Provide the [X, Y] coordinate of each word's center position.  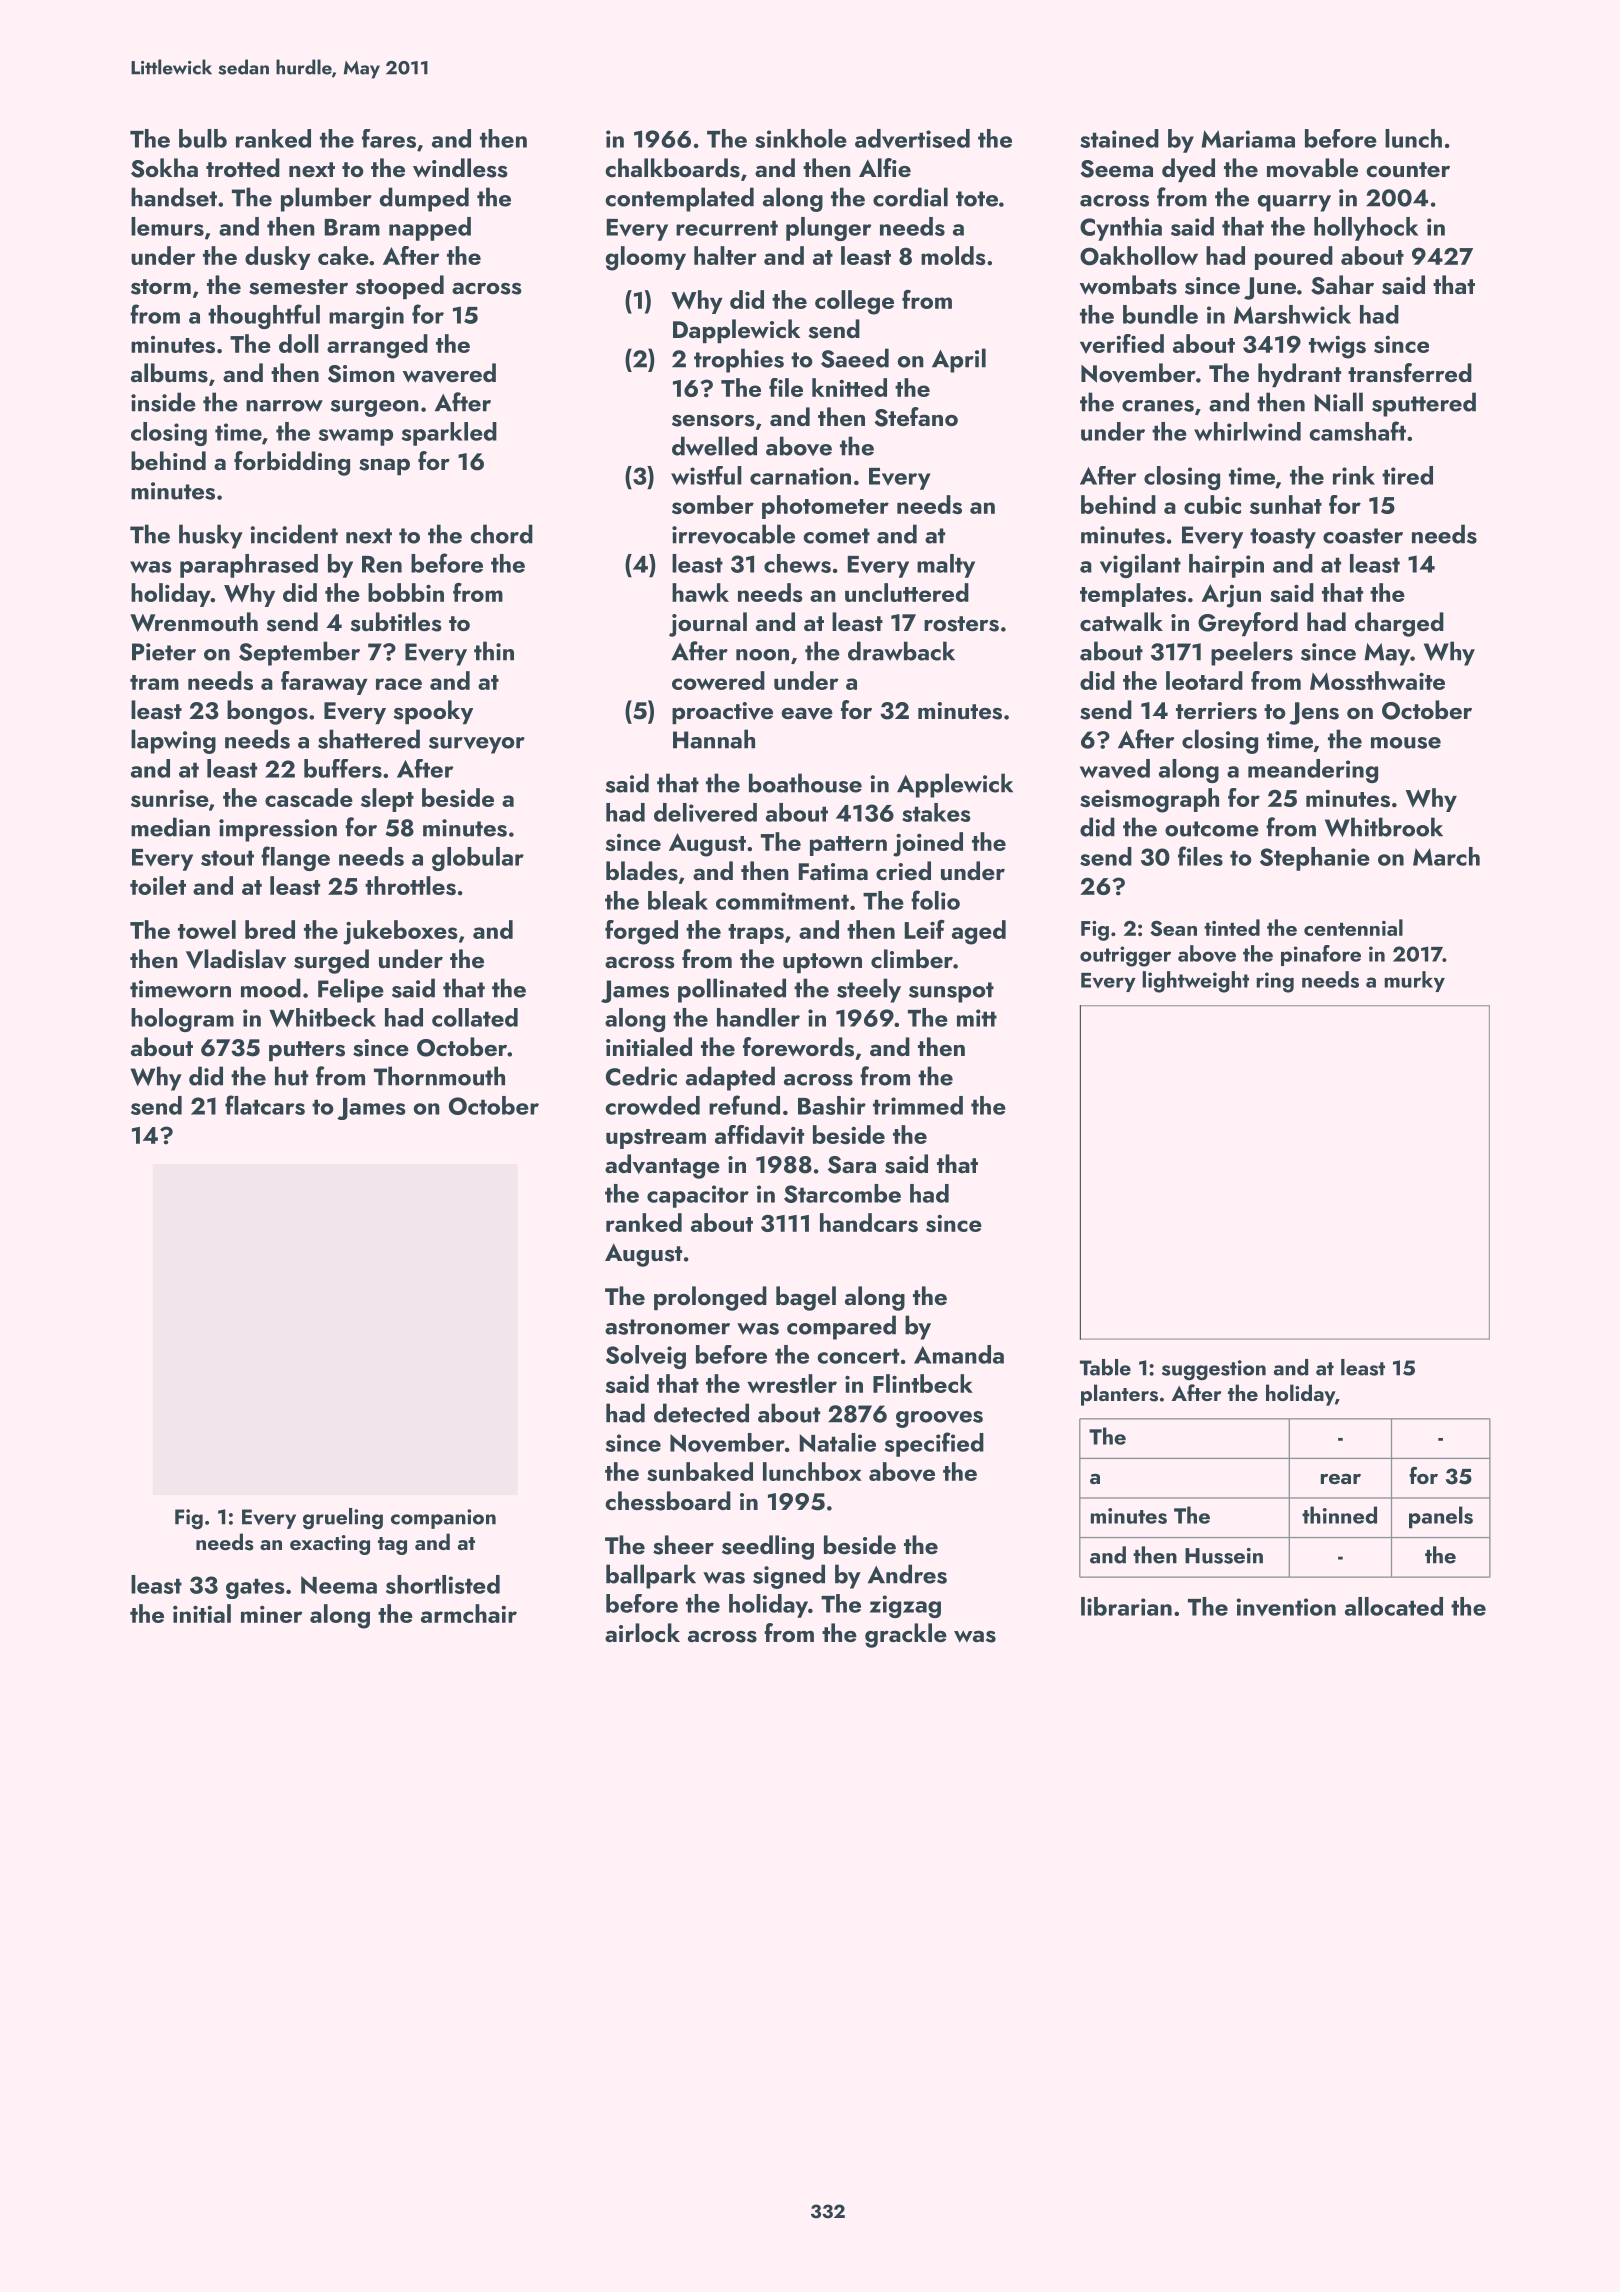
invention [1286, 1607]
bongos [267, 712]
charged [1399, 624]
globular [478, 859]
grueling [343, 1519]
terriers [1216, 711]
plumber [326, 199]
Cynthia [1121, 229]
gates [255, 1588]
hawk [700, 592]
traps [756, 934]
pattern [848, 846]
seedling [768, 1547]
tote [977, 199]
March [1446, 856]
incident [294, 534]
